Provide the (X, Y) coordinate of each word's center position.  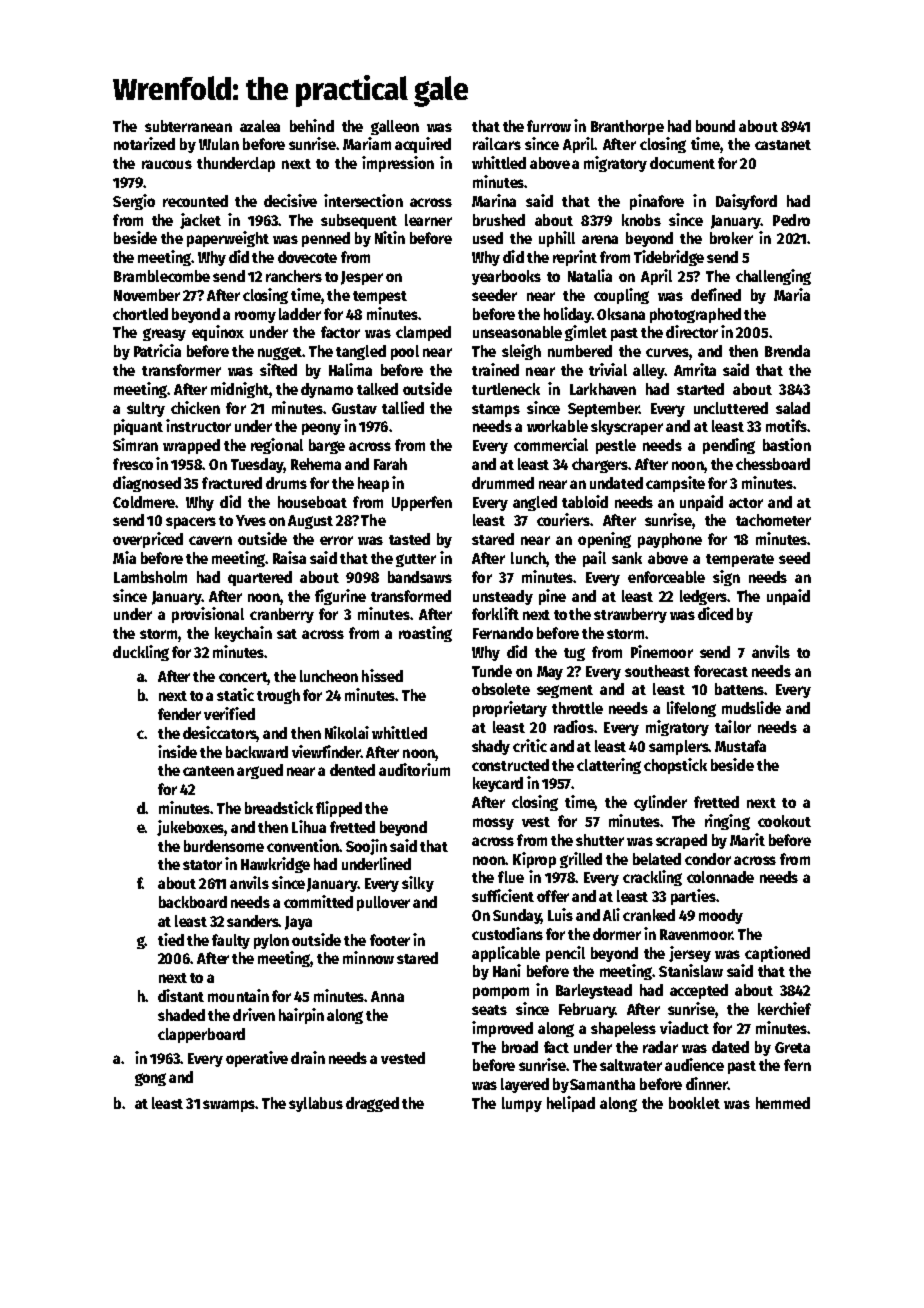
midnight (240, 390)
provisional (208, 615)
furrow (549, 126)
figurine (340, 597)
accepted (699, 991)
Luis (560, 914)
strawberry (630, 615)
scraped (681, 841)
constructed (510, 765)
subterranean (188, 126)
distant (181, 995)
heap (373, 484)
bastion (787, 444)
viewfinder (326, 751)
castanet (783, 145)
